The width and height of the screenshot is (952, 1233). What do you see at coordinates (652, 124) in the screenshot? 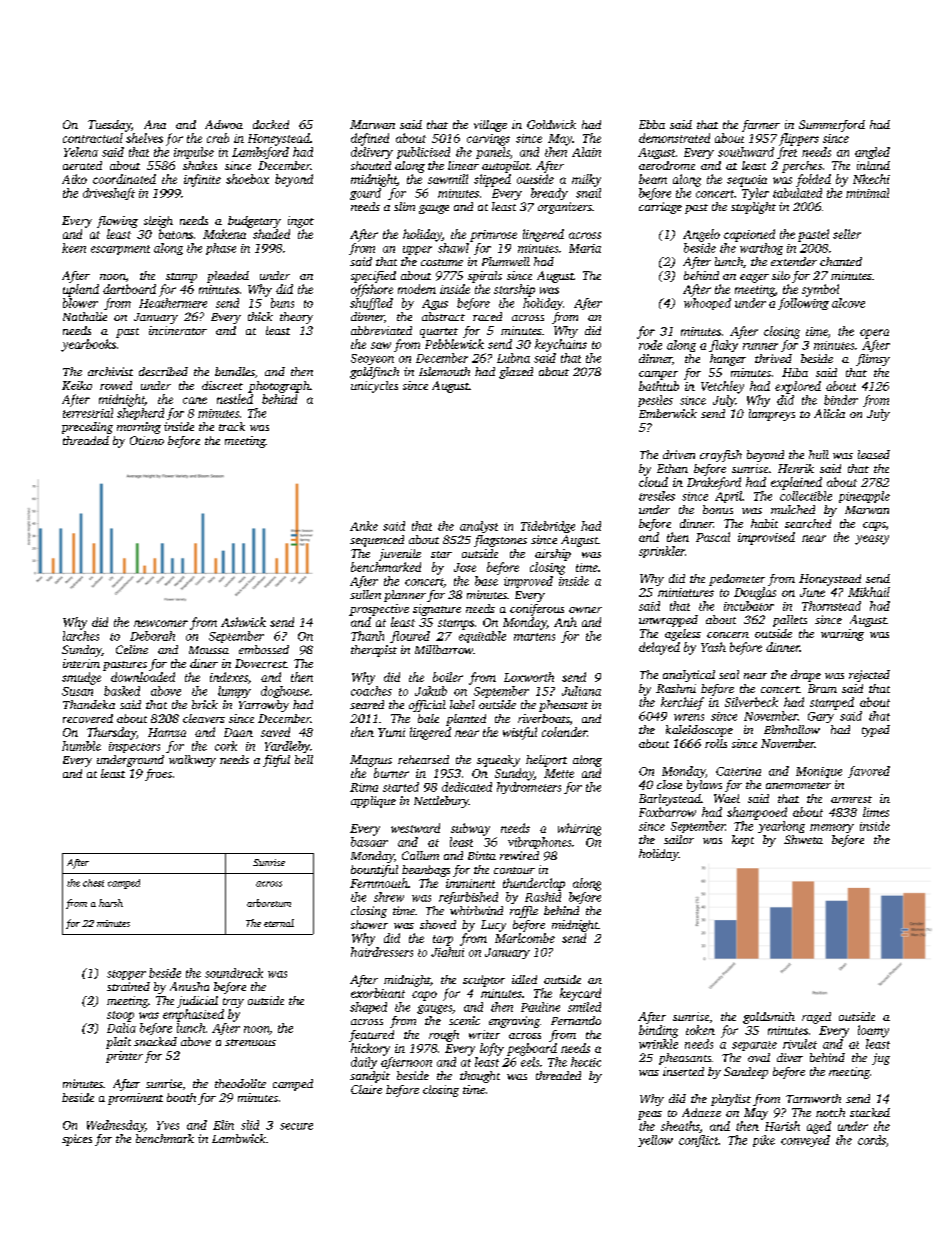
I see `Ebba` at bounding box center [652, 124].
